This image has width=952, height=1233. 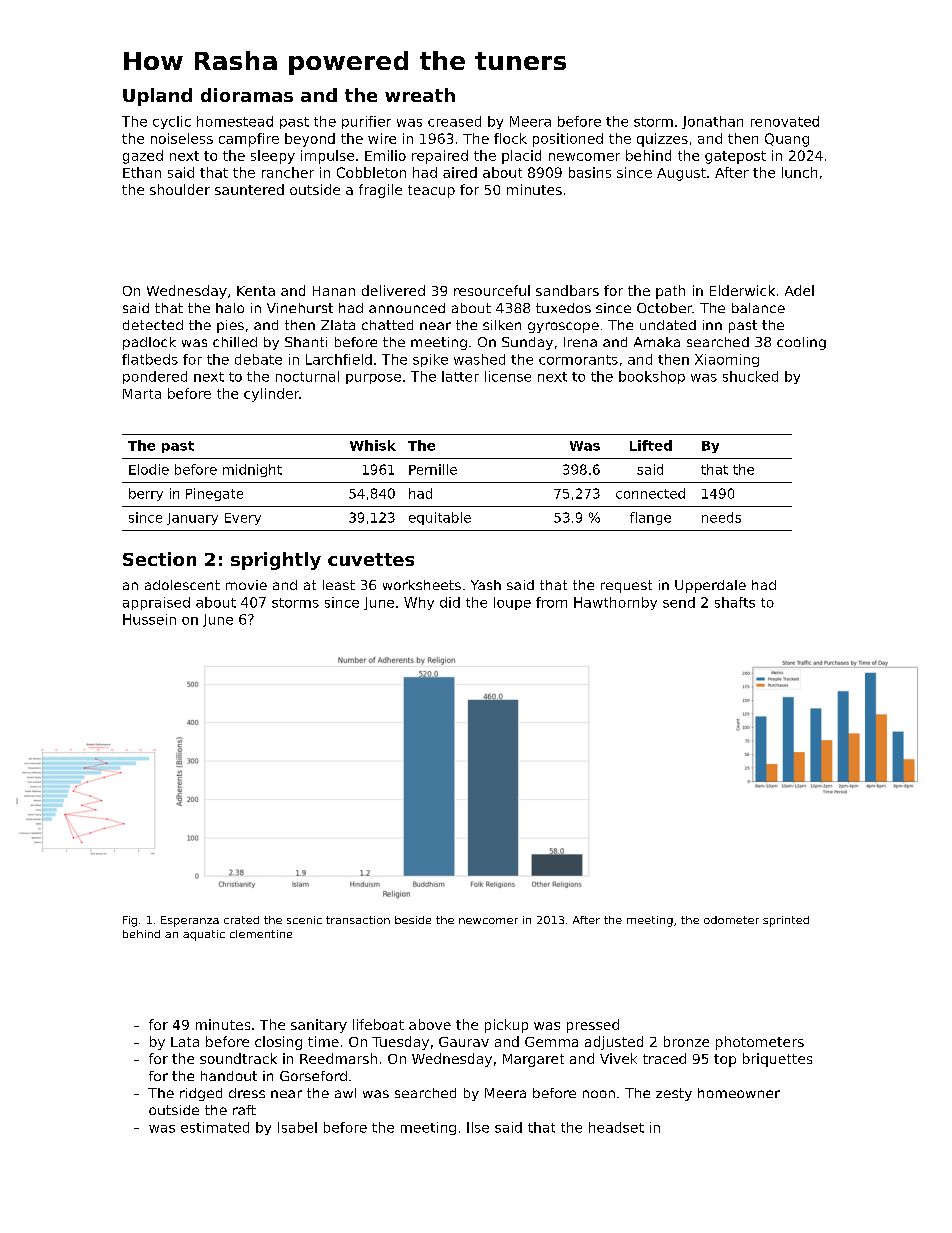 I want to click on beside, so click(x=413, y=920).
